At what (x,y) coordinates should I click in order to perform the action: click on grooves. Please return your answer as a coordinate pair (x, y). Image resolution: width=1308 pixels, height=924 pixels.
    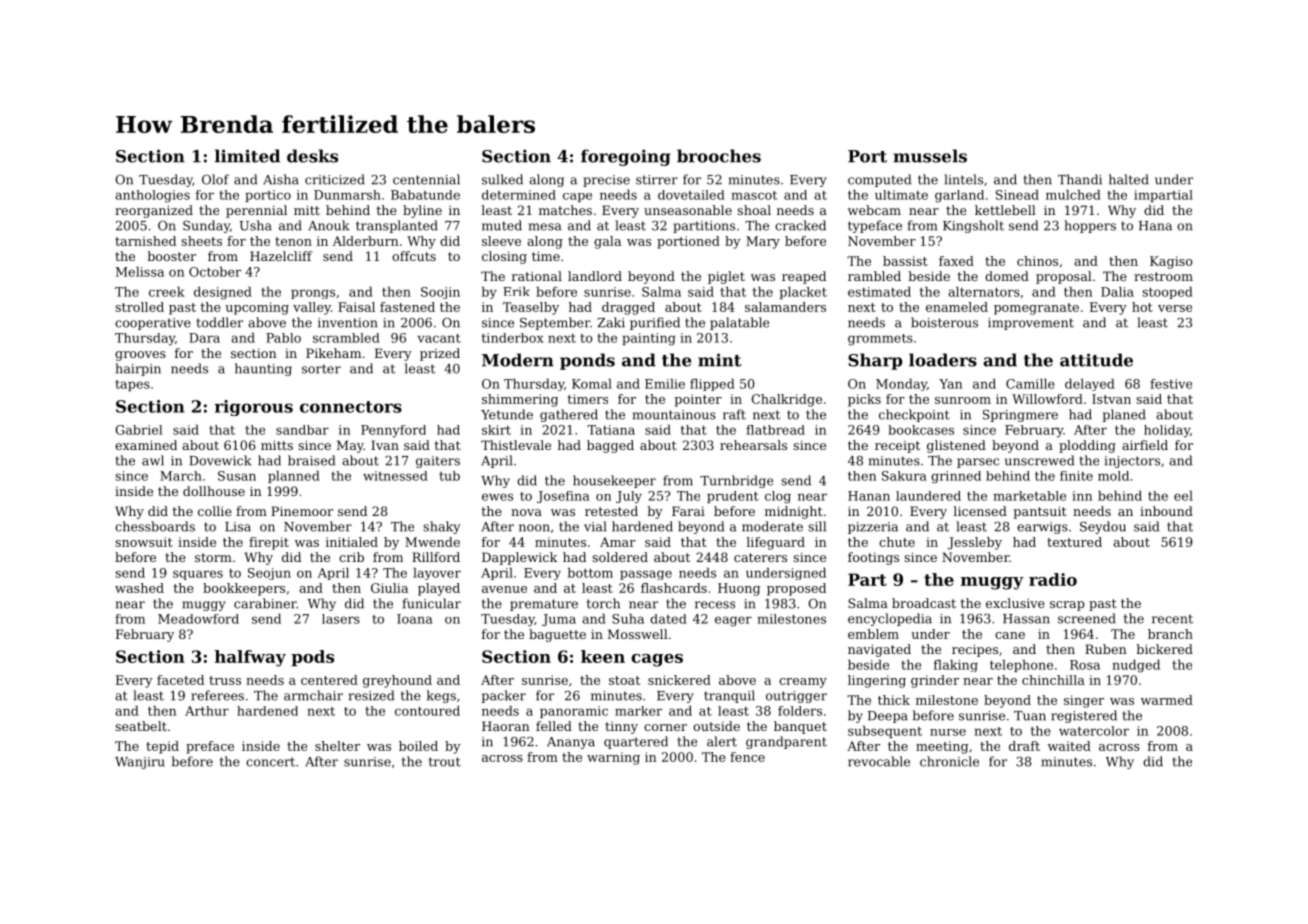
    Looking at the image, I should click on (140, 356).
